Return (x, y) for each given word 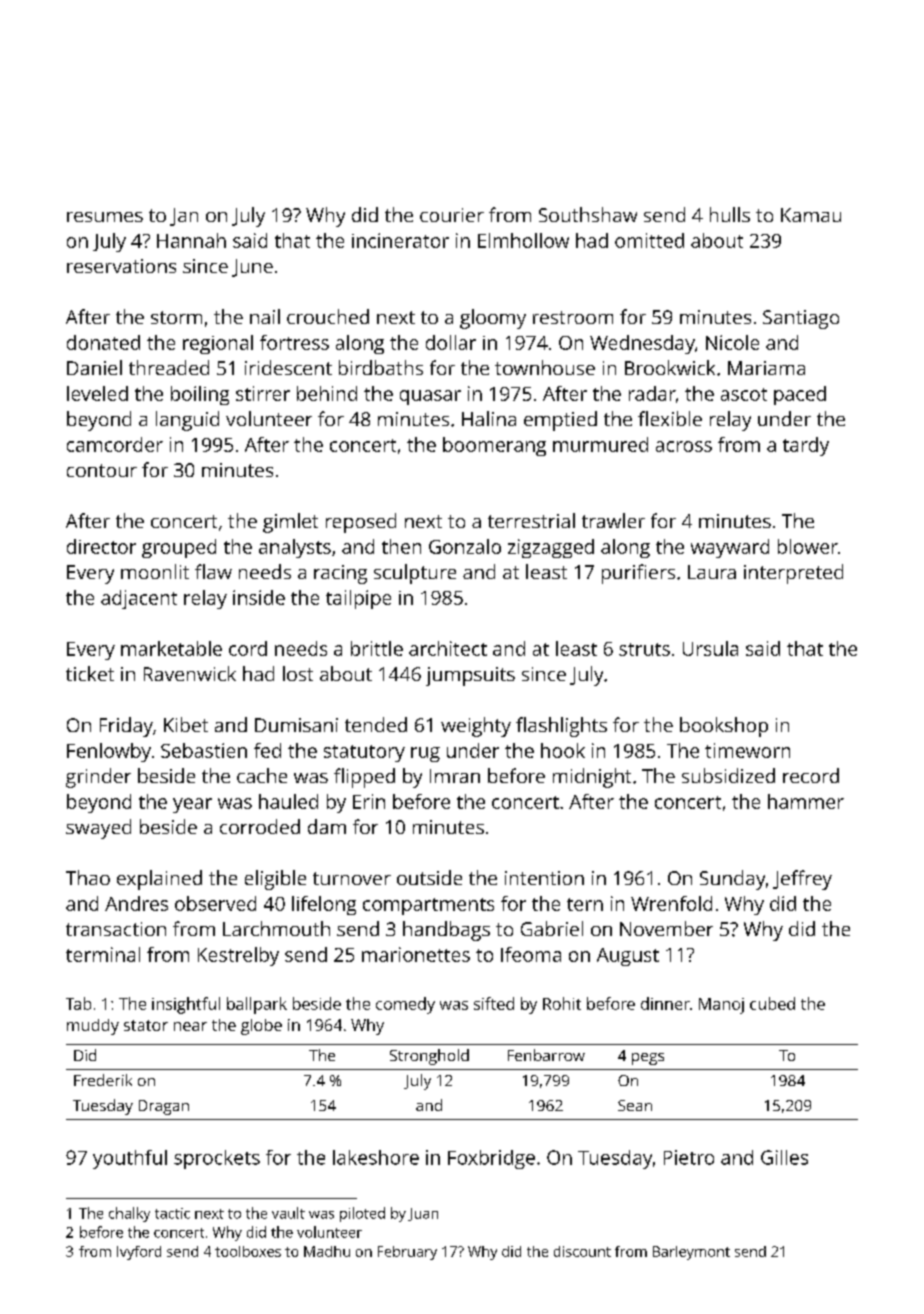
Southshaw (588, 214)
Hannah (191, 240)
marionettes (416, 954)
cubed (772, 1003)
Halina (489, 418)
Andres (136, 903)
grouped (179, 548)
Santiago (801, 319)
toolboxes (248, 1251)
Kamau (811, 215)
